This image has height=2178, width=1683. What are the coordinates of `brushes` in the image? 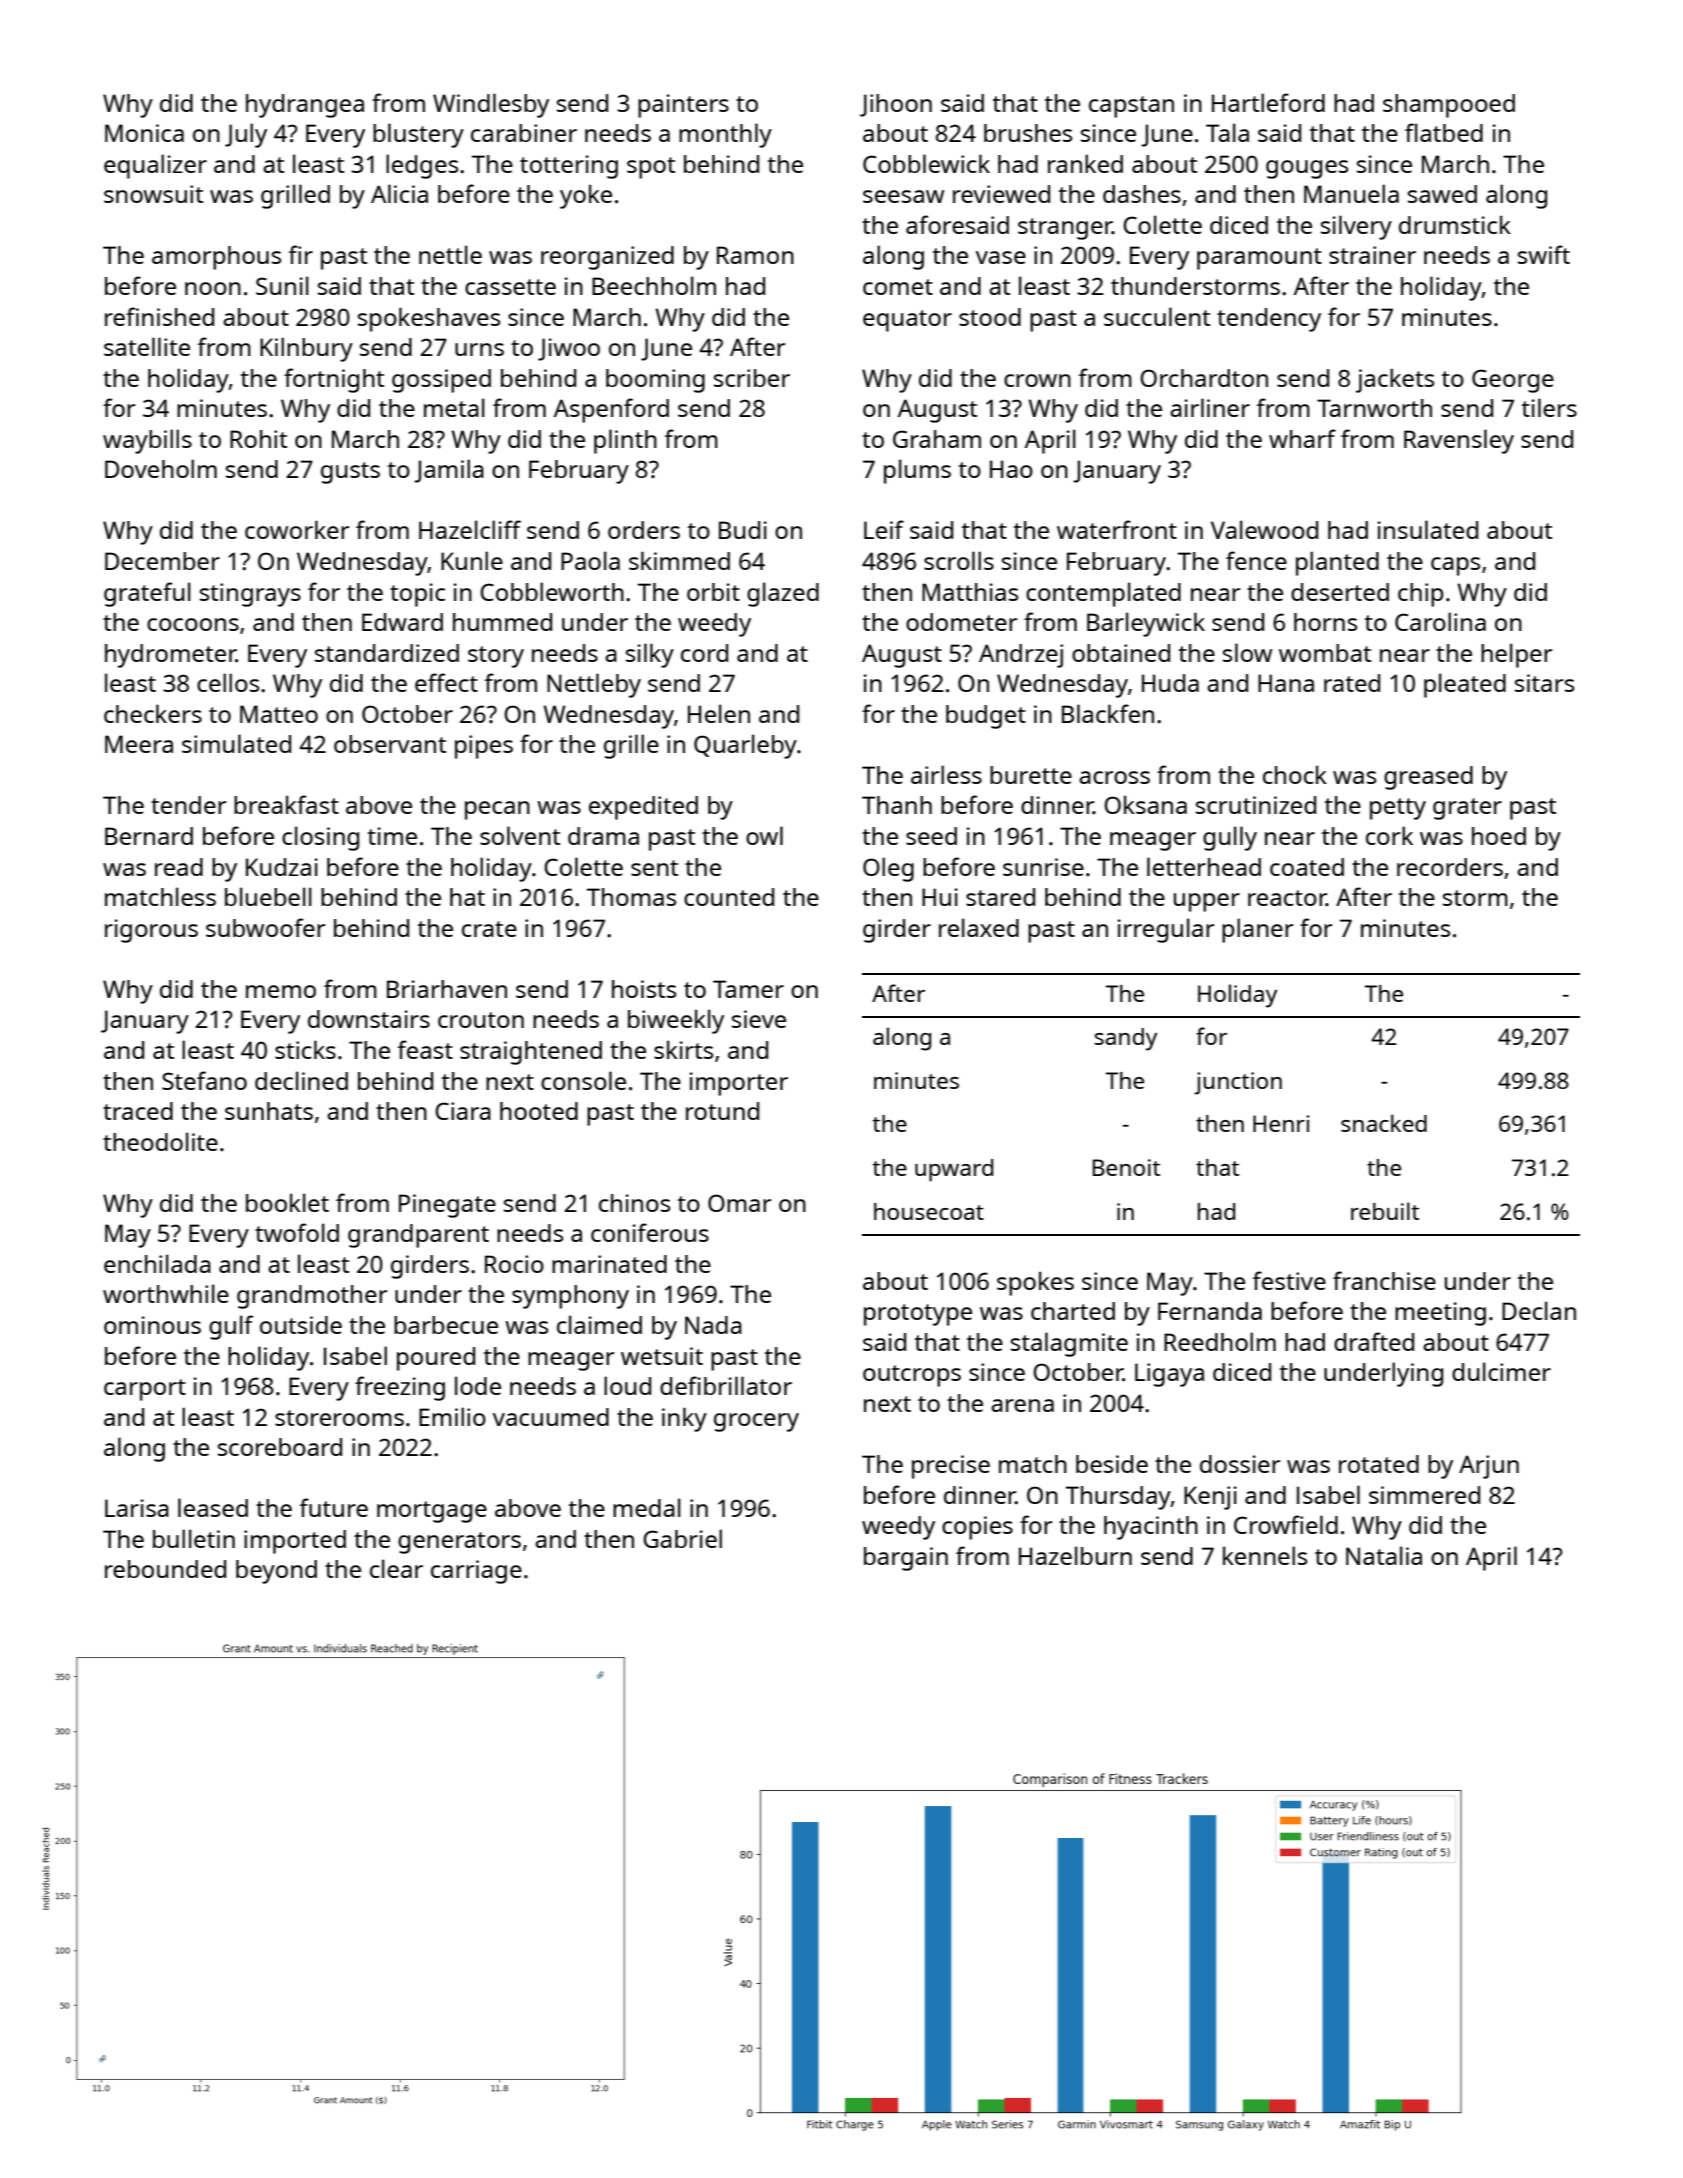 It's located at (1028, 133).
